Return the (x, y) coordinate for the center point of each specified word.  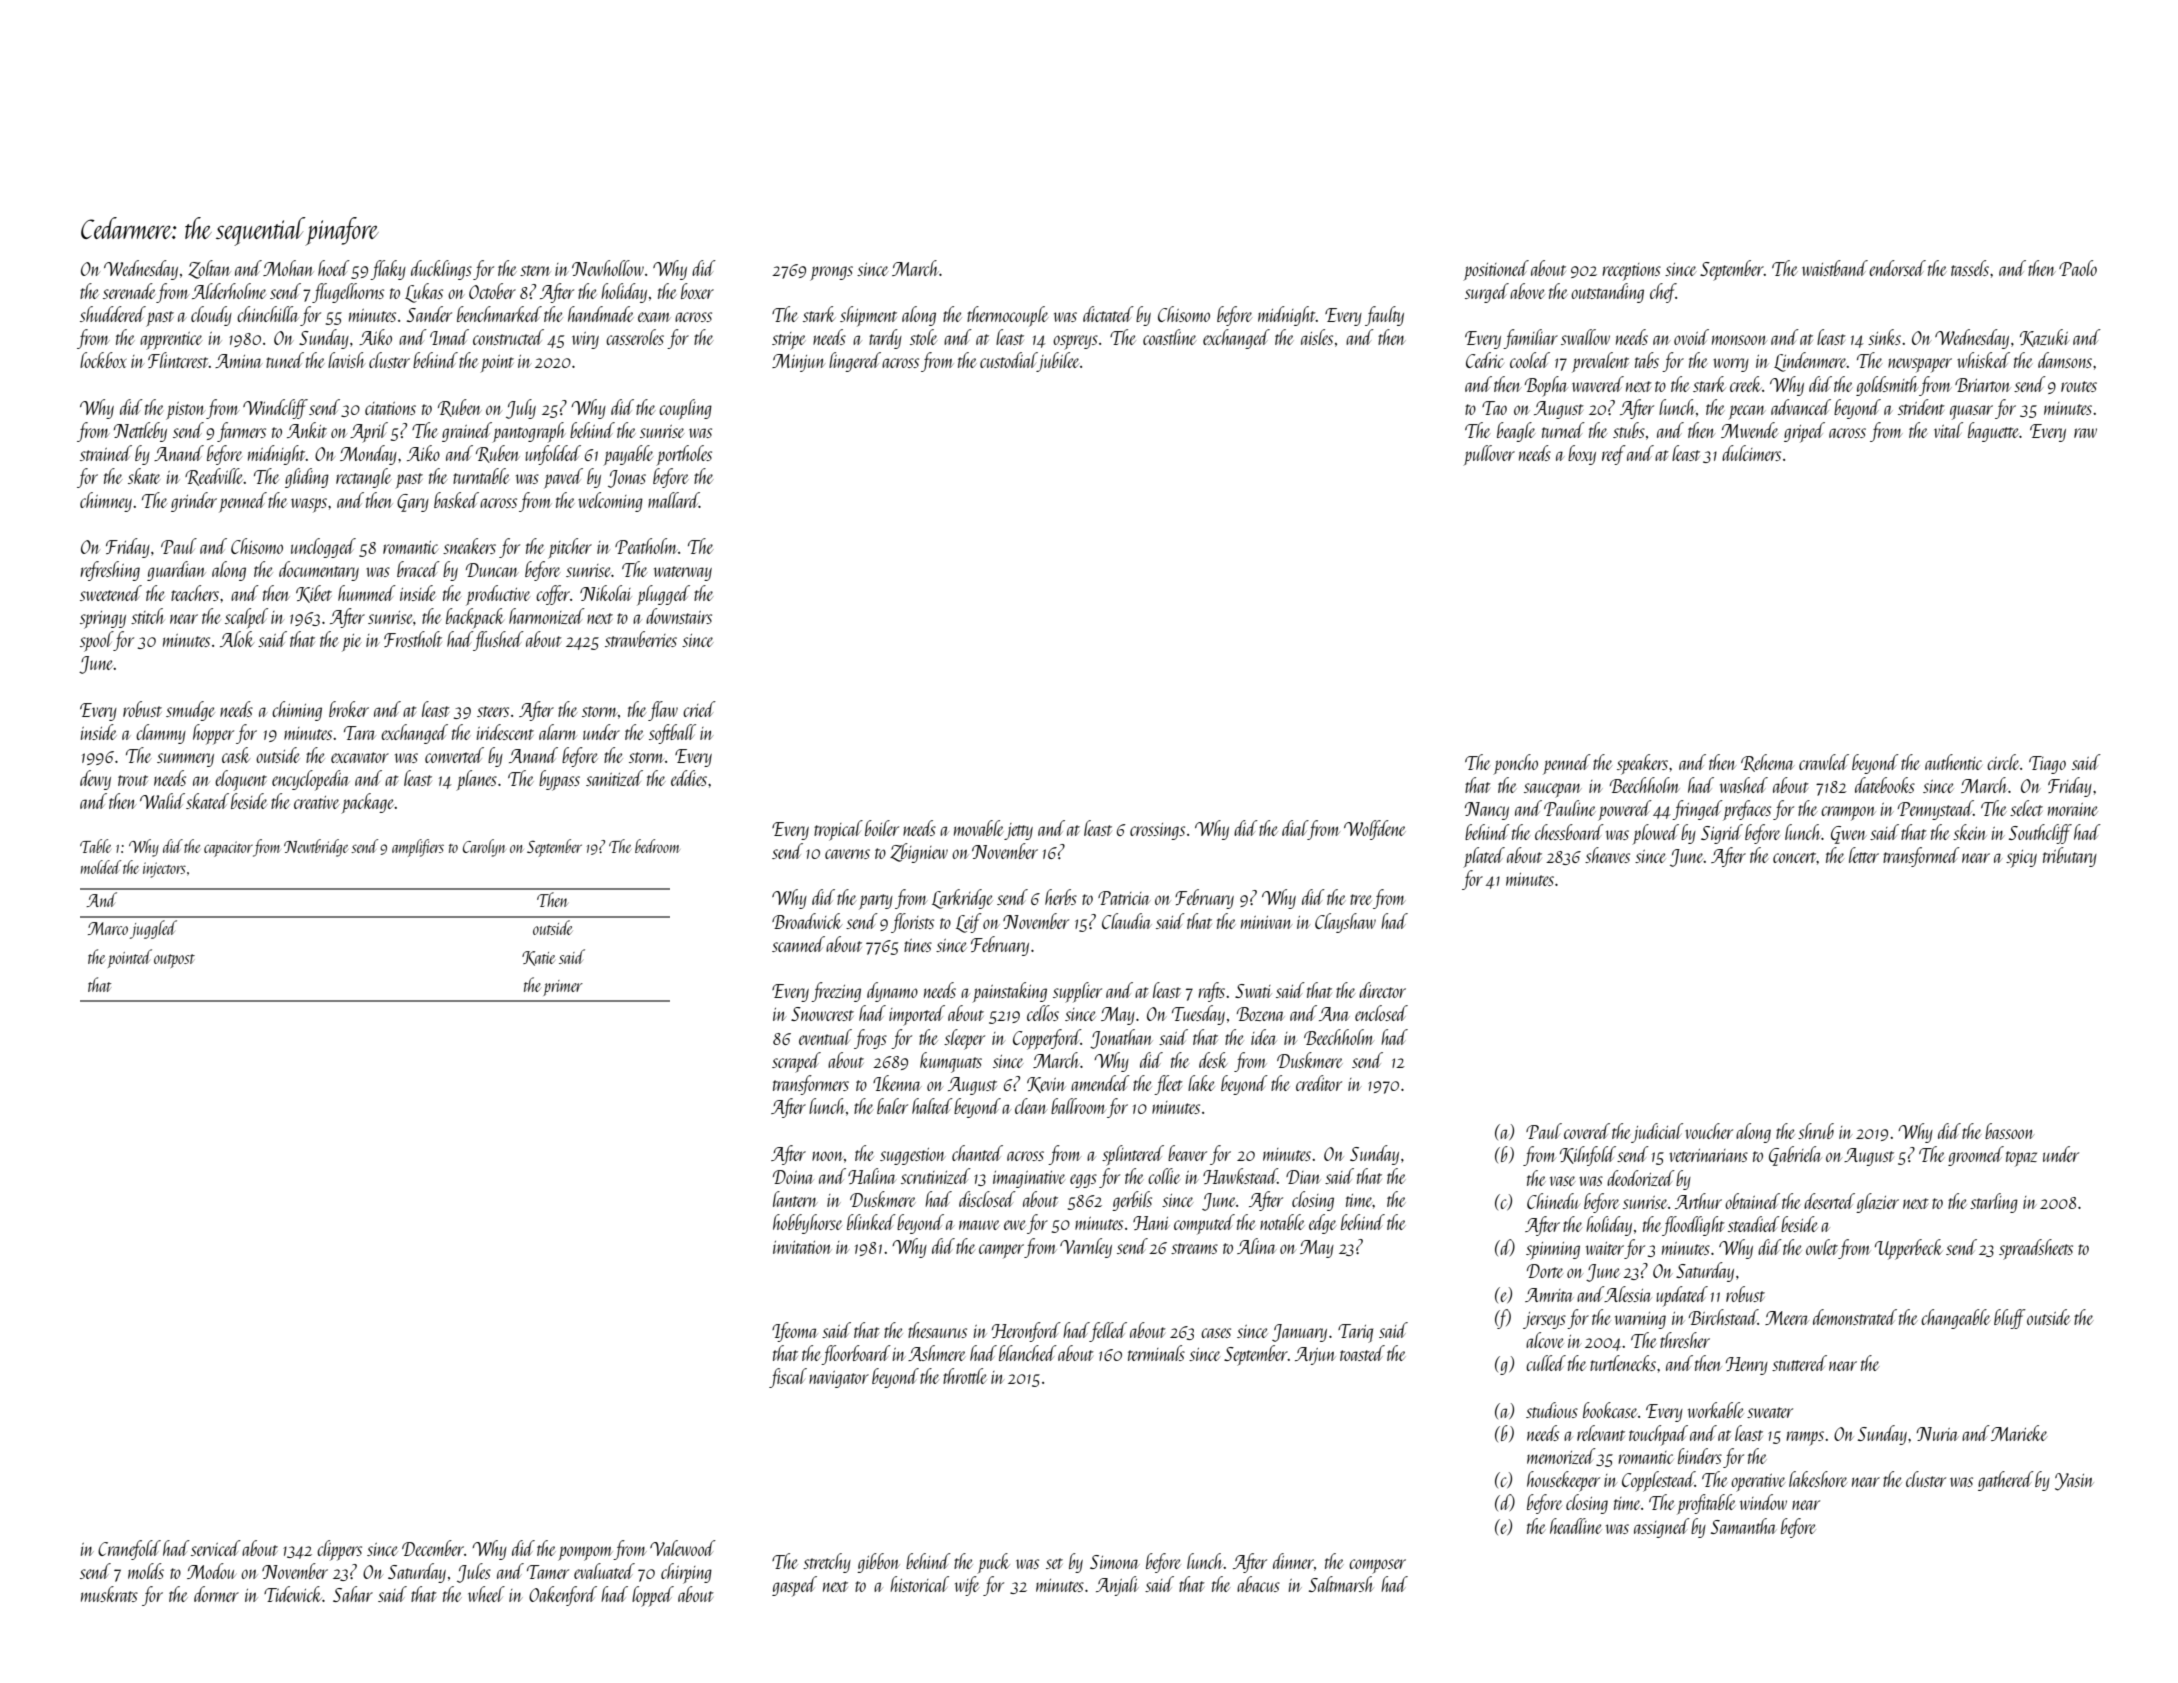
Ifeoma (795, 1332)
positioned (1496, 270)
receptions (1631, 272)
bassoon (2009, 1131)
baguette (1994, 432)
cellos (1043, 1013)
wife (967, 1586)
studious (1552, 1410)
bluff (2010, 1319)
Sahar (353, 1594)
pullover (1489, 455)
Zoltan (209, 269)
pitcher (570, 548)
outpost (174, 961)
